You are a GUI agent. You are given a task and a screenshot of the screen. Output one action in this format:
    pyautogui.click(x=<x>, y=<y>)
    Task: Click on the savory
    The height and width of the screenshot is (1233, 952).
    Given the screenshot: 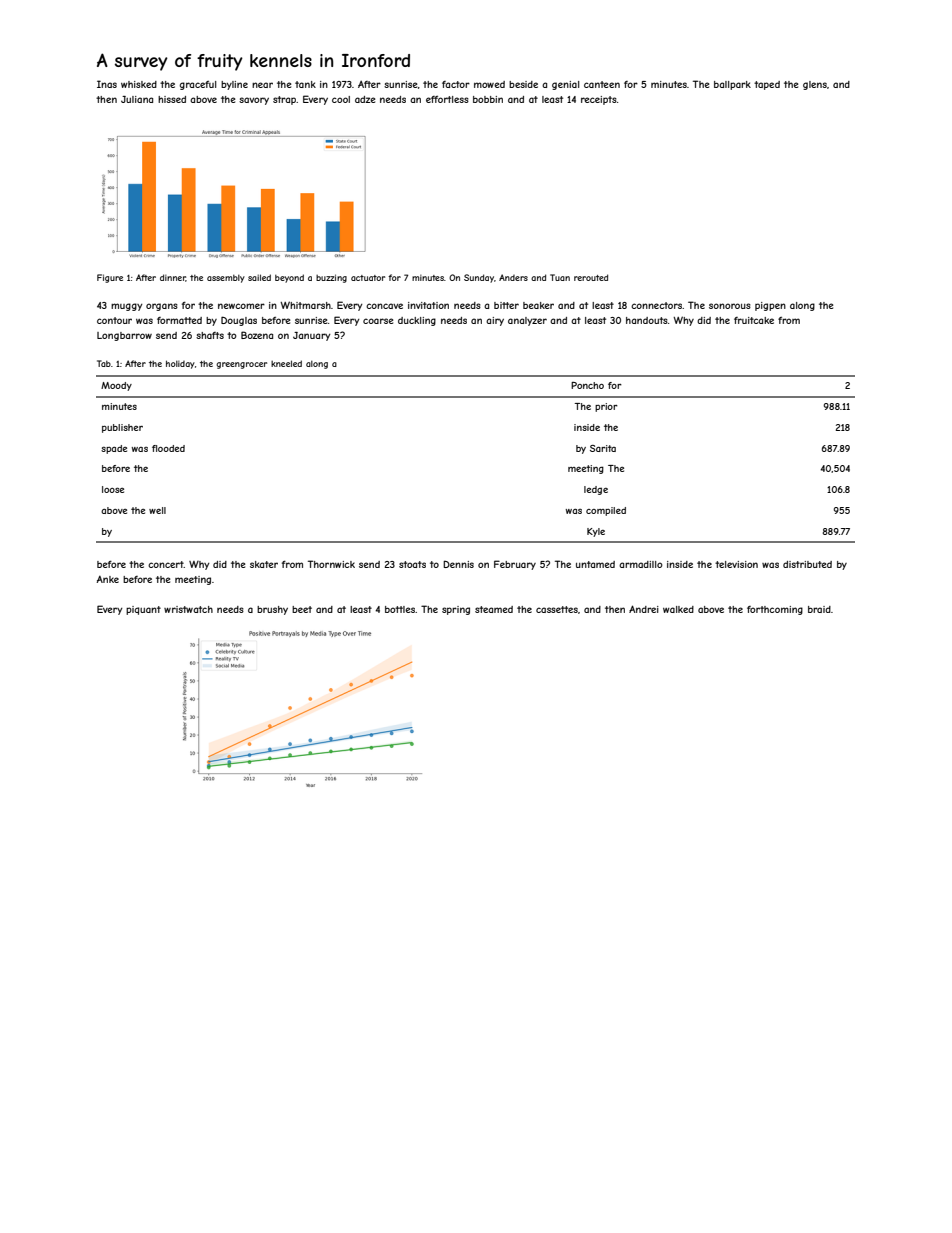 What is the action you would take?
    pyautogui.click(x=254, y=101)
